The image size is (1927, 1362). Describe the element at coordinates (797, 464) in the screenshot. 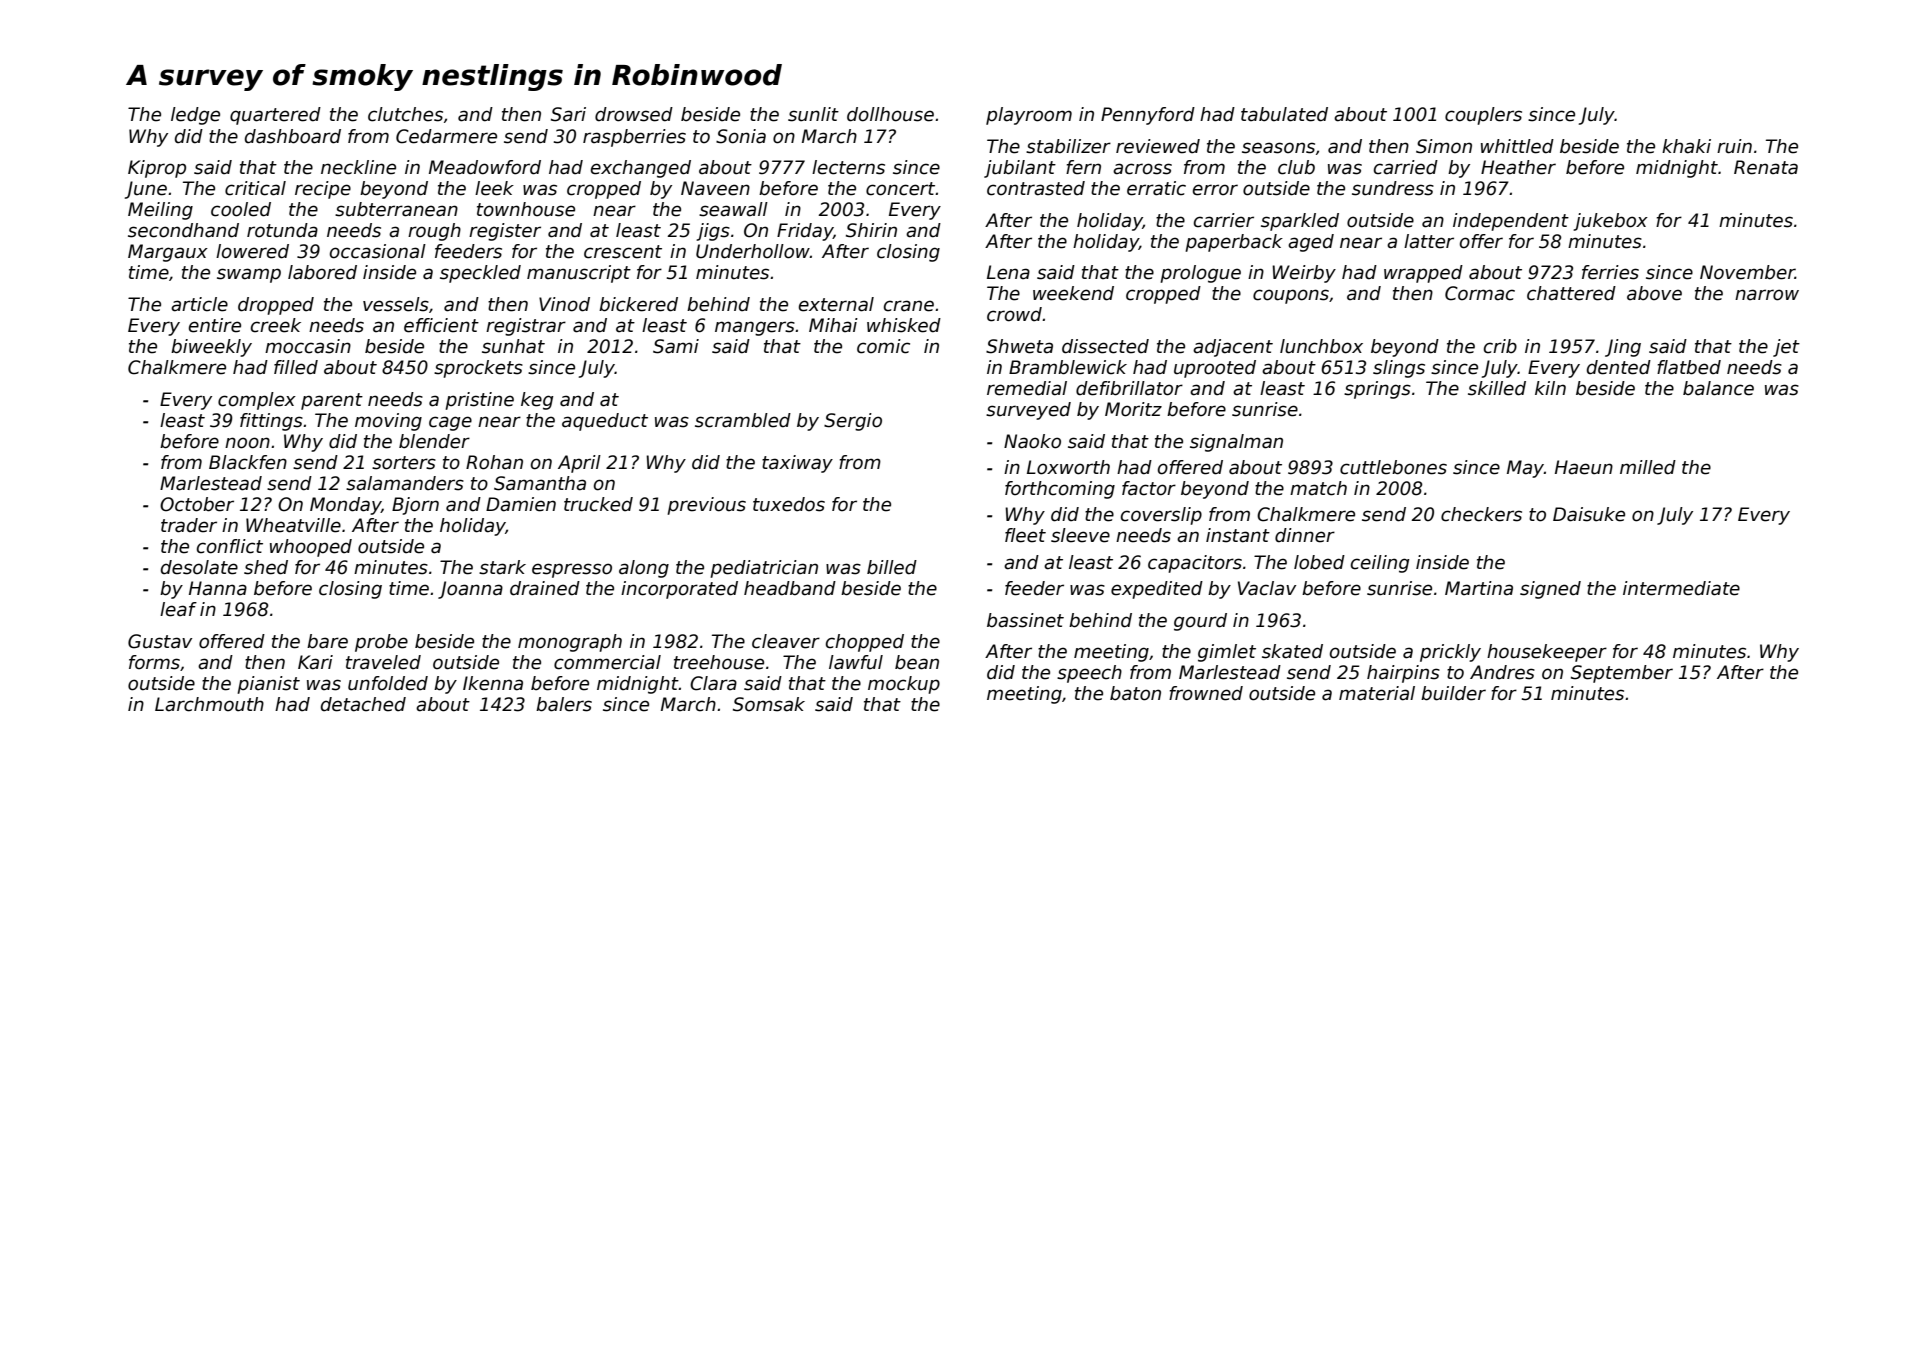

I see `taxiway` at that location.
